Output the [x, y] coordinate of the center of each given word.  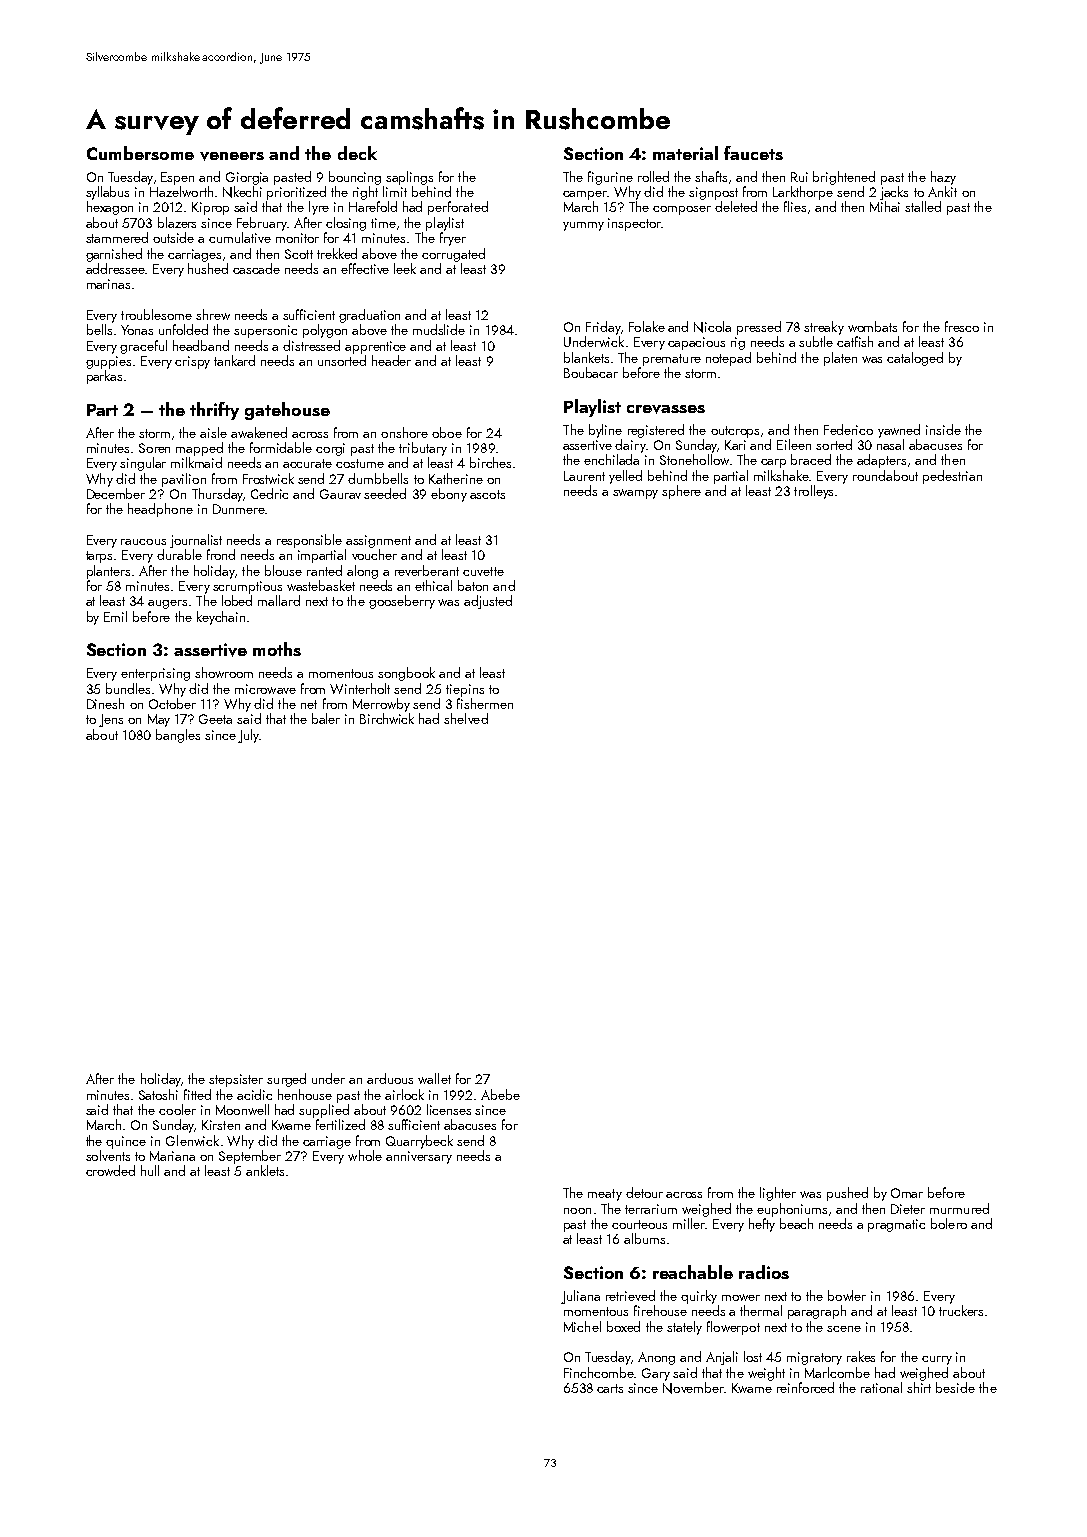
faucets [753, 153]
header [391, 360]
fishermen [485, 703]
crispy [192, 362]
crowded [110, 1170]
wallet [434, 1078]
